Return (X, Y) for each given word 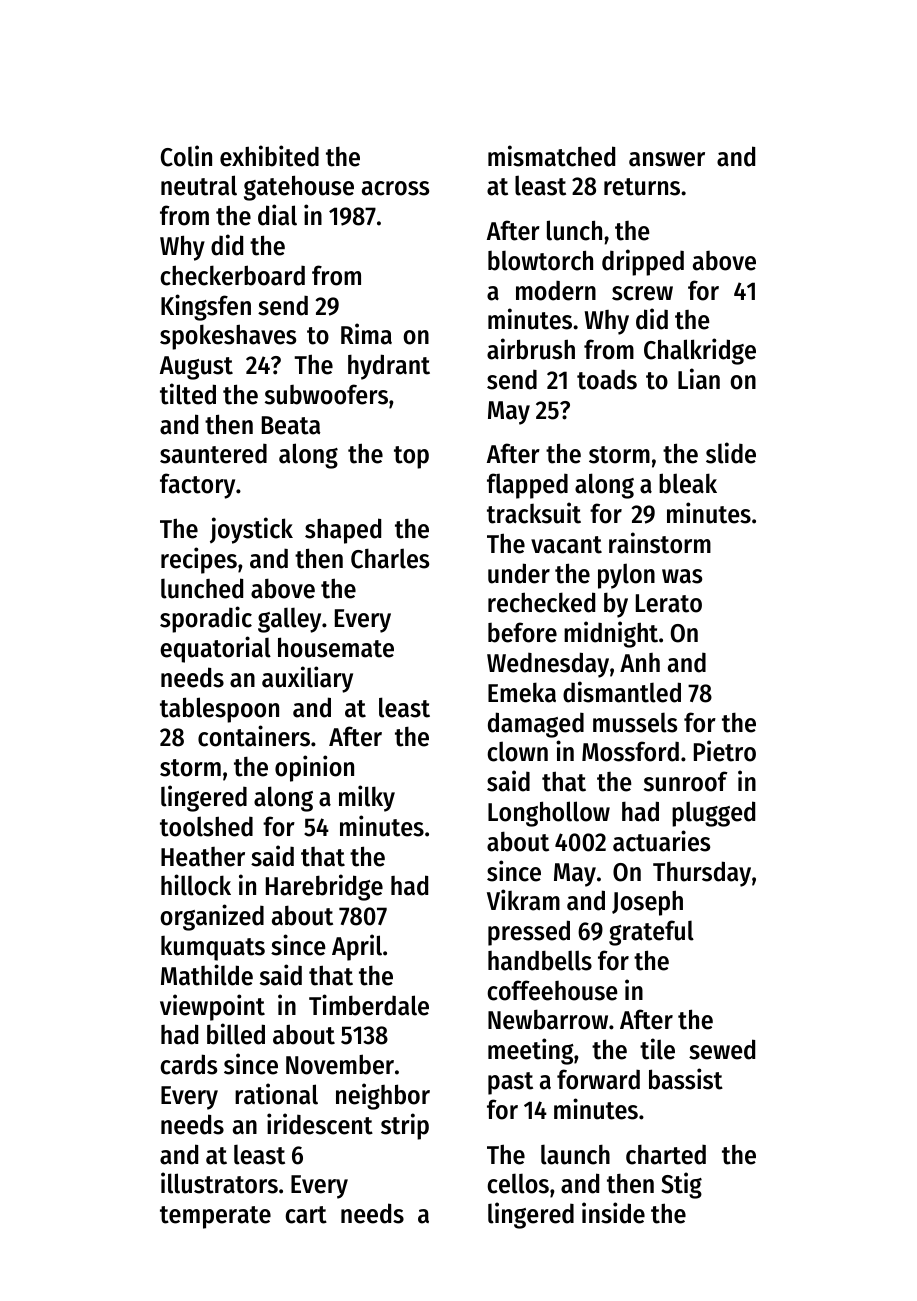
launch (575, 1154)
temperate (215, 1217)
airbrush (531, 349)
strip (405, 1126)
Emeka (522, 692)
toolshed (206, 826)
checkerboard (232, 275)
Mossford (630, 751)
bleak (688, 483)
